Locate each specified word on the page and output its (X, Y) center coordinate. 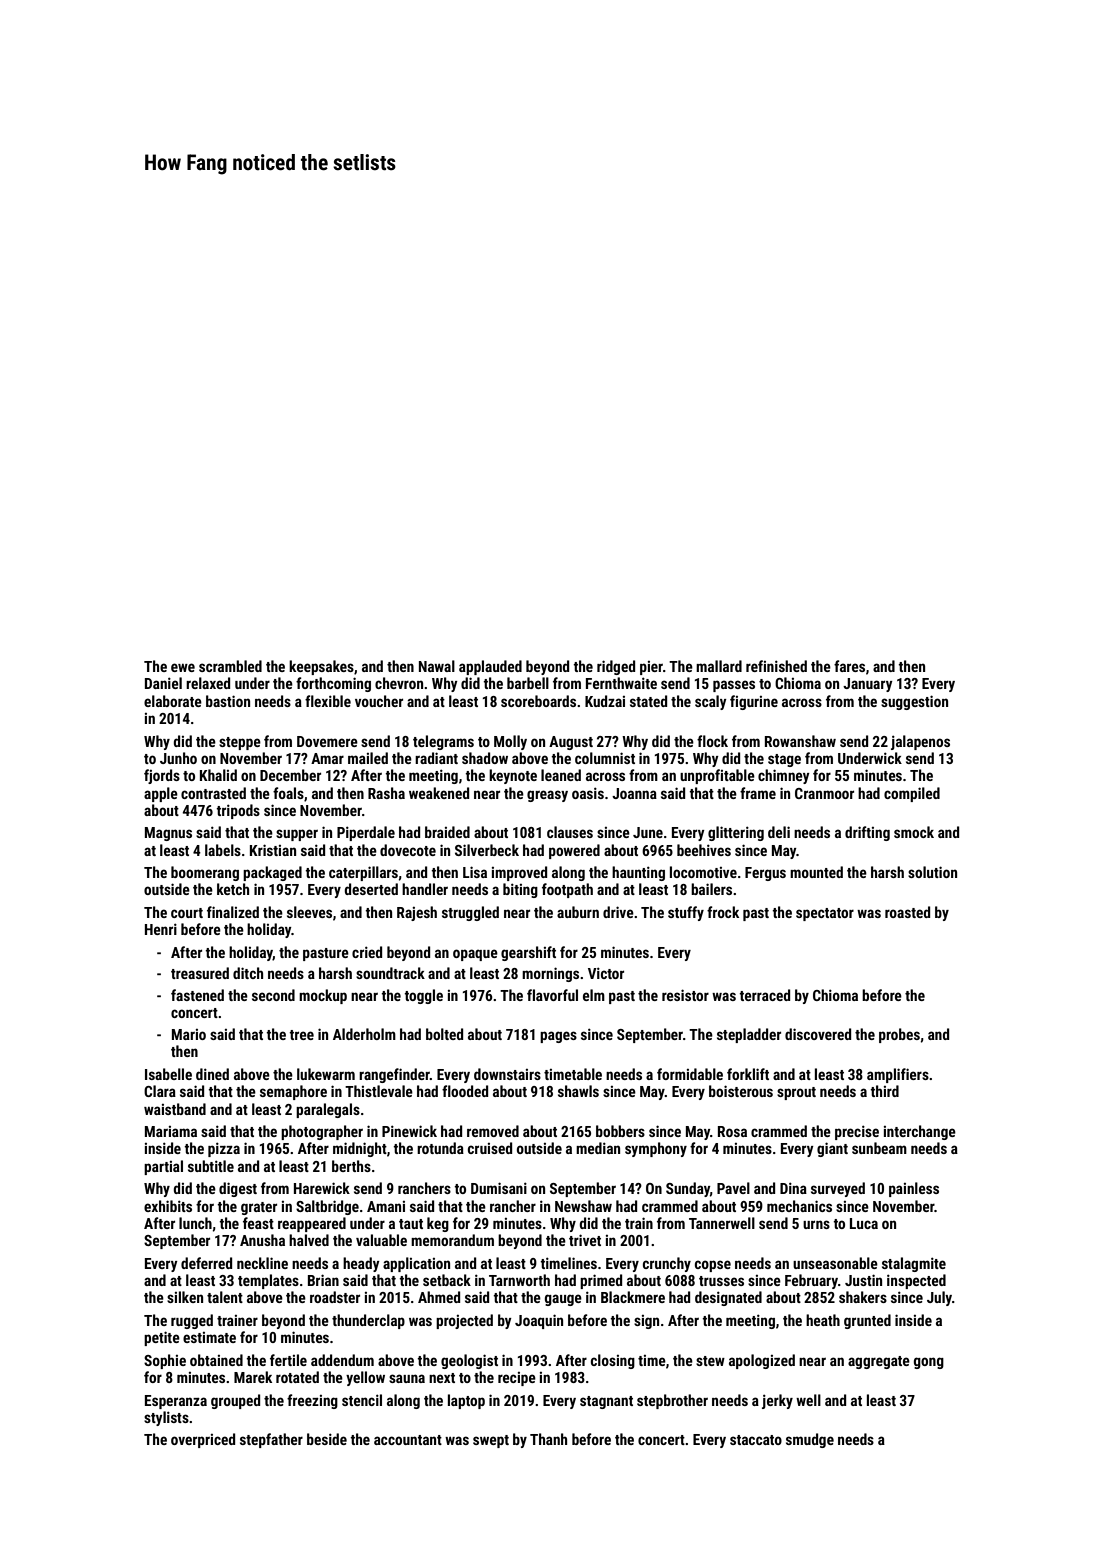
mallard (719, 666)
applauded (490, 667)
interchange (920, 1132)
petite (162, 1338)
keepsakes (321, 667)
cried (367, 952)
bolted (444, 1034)
